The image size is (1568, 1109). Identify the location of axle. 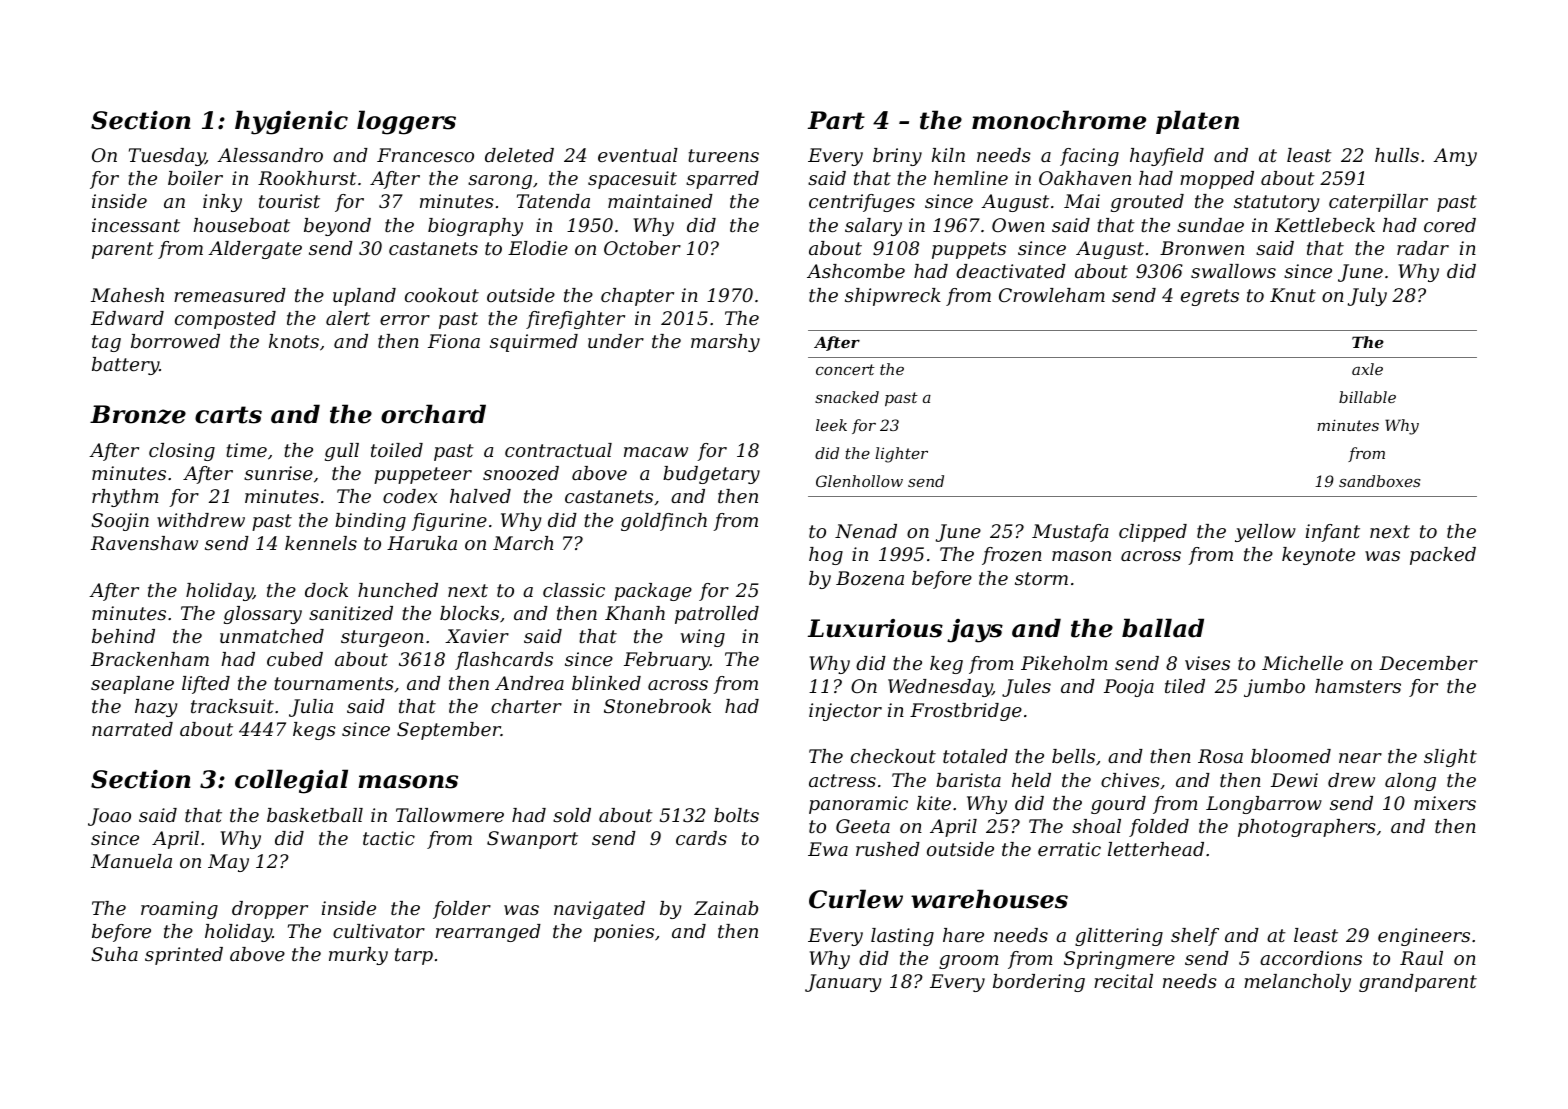
(1367, 369).
